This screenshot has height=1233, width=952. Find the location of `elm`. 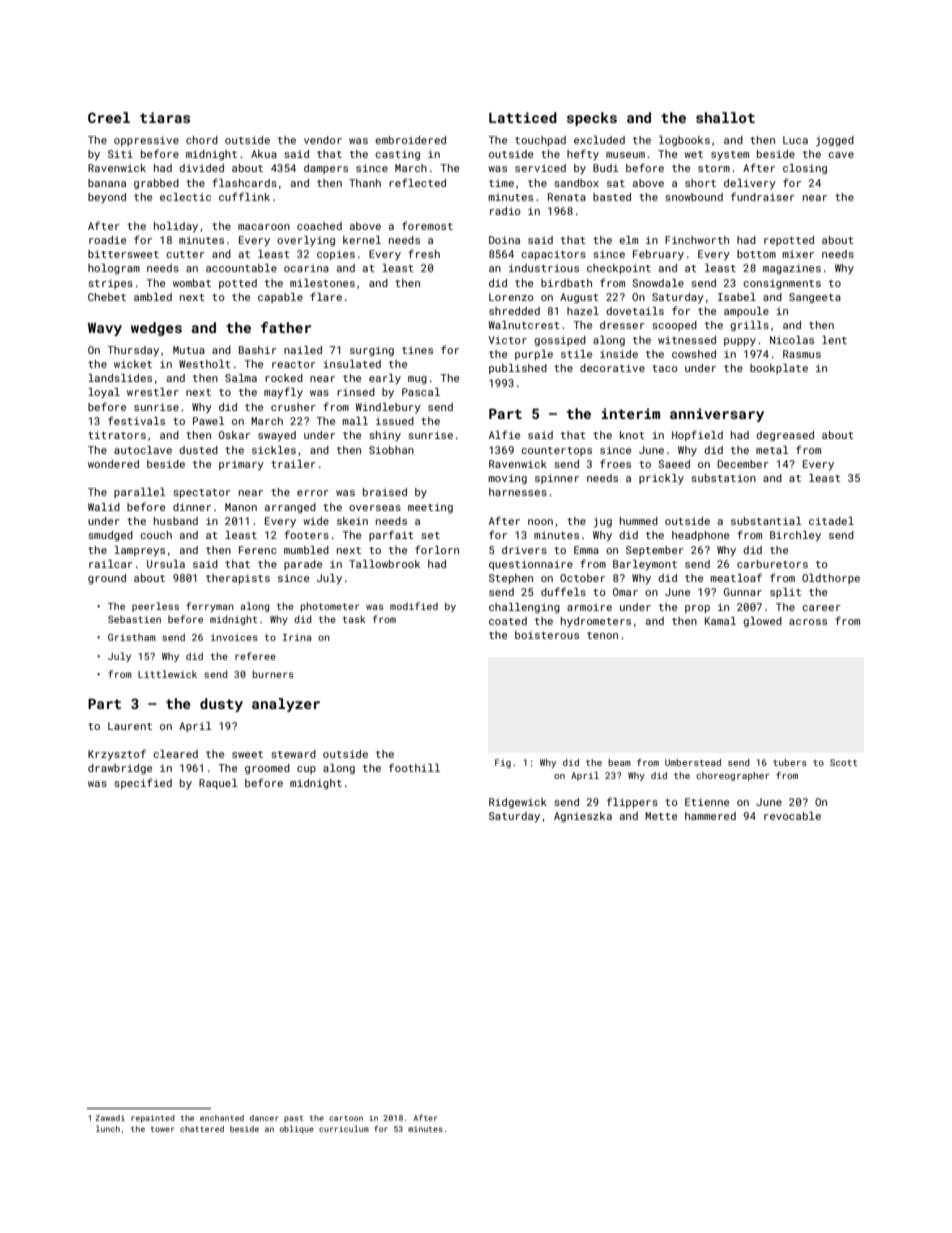

elm is located at coordinates (628, 240).
